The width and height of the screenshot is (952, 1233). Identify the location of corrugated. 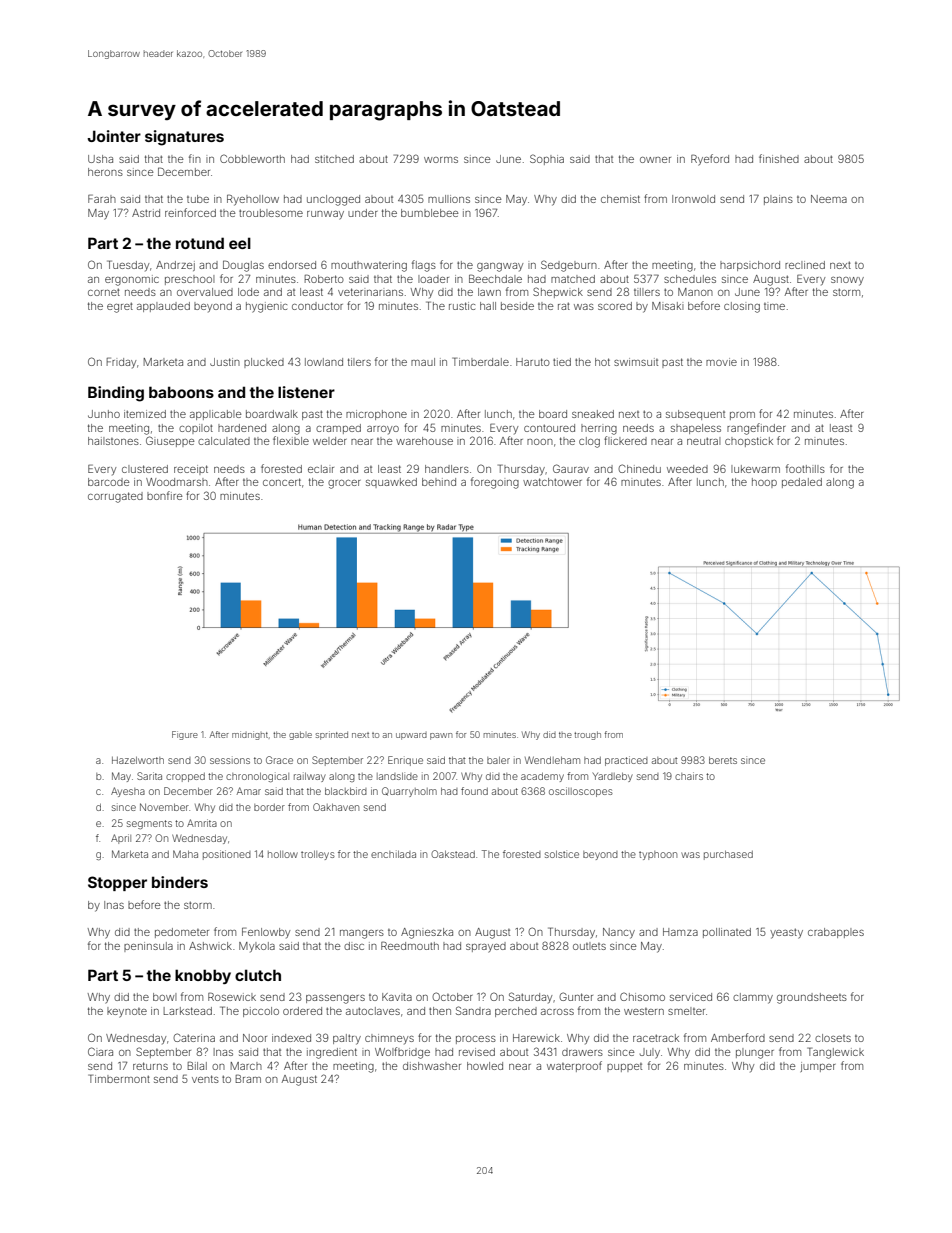
(115, 497).
